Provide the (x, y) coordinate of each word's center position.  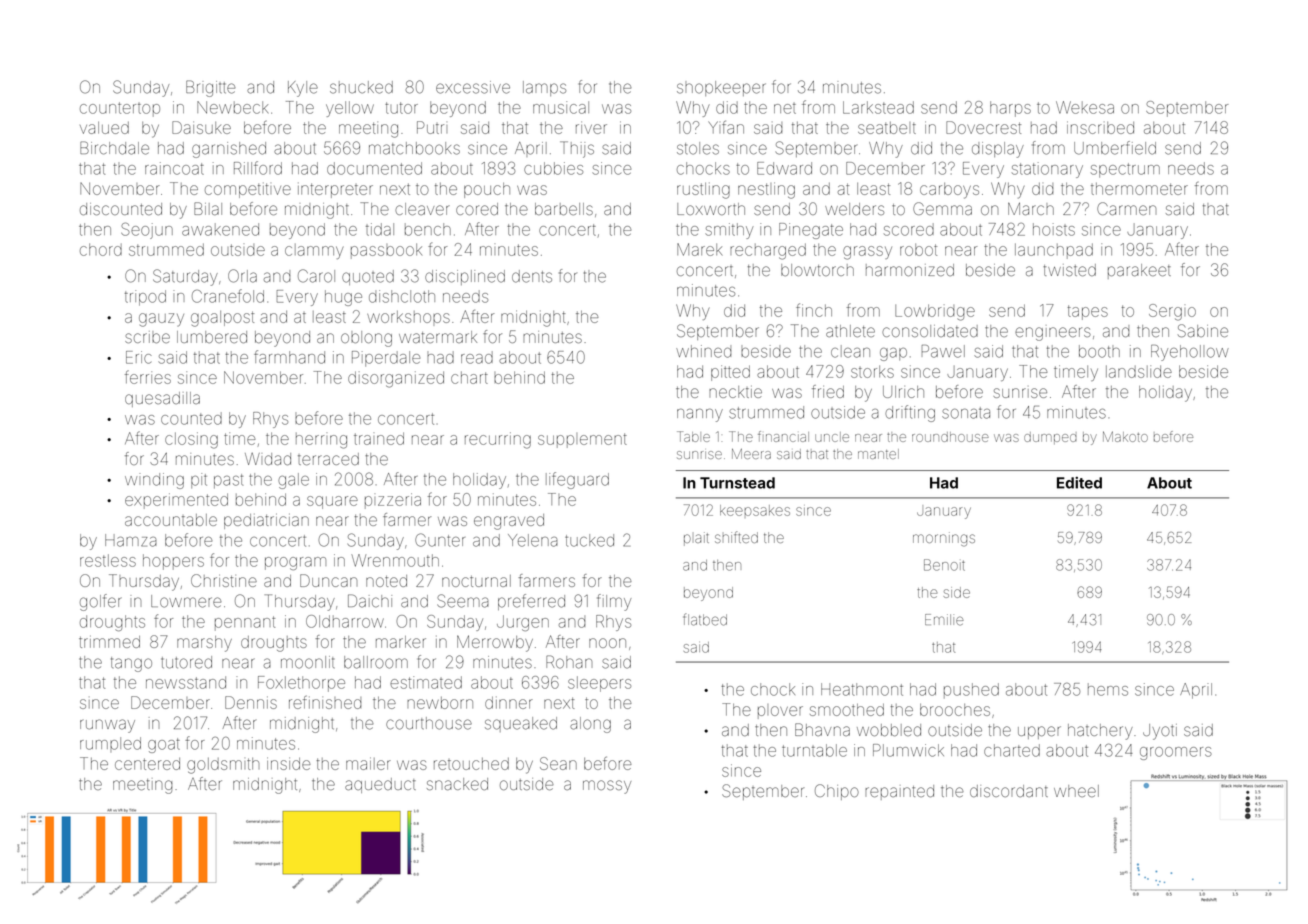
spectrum (1125, 170)
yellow (350, 109)
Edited (1079, 483)
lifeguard (577, 480)
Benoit (944, 565)
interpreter (335, 190)
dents (532, 276)
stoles (698, 148)
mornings (944, 539)
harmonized (910, 270)
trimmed (109, 642)
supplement (582, 440)
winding (154, 481)
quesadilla (162, 399)
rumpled (110, 743)
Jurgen (523, 623)
